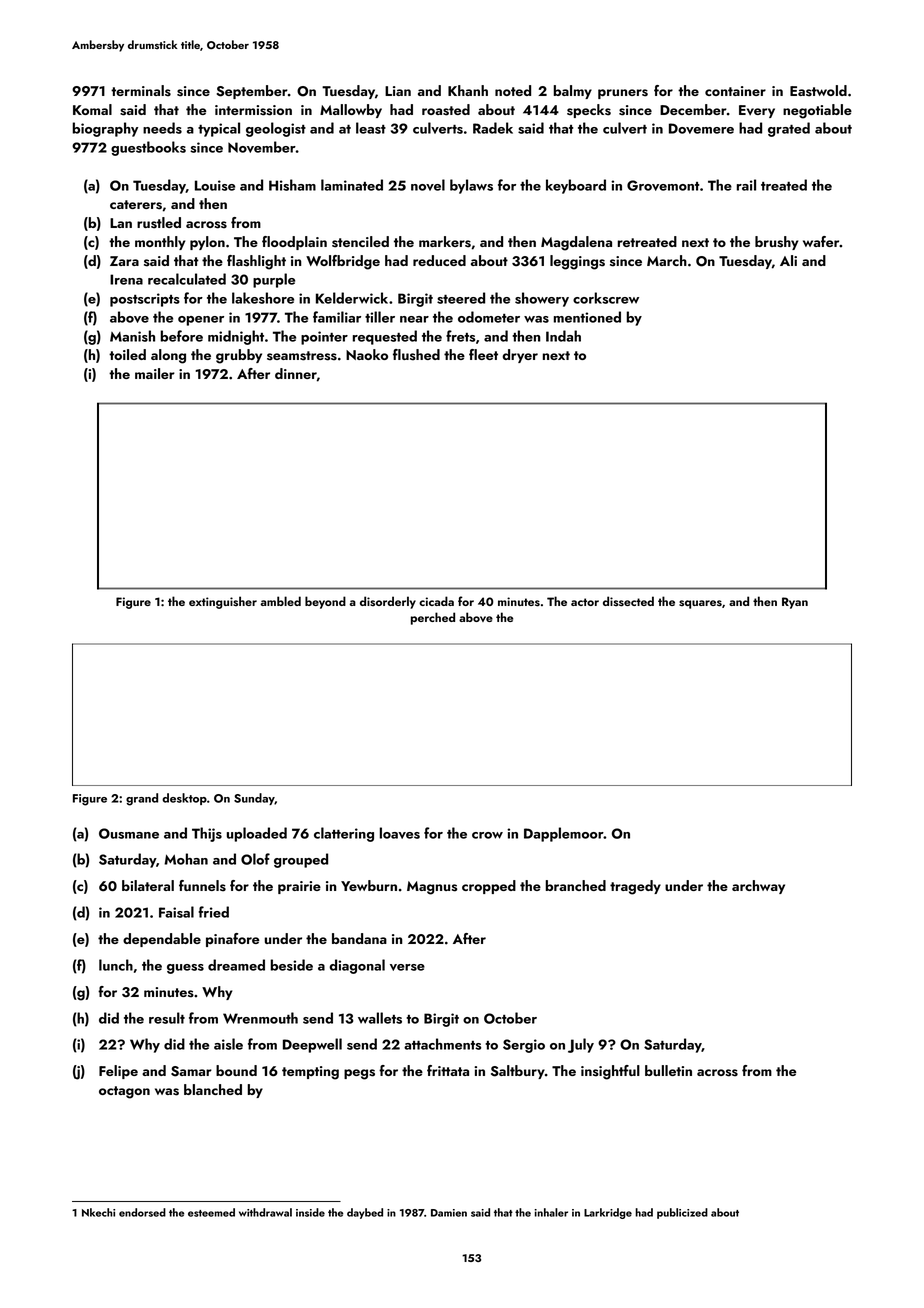 Image resolution: width=924 pixels, height=1308 pixels. I want to click on result, so click(167, 1018).
